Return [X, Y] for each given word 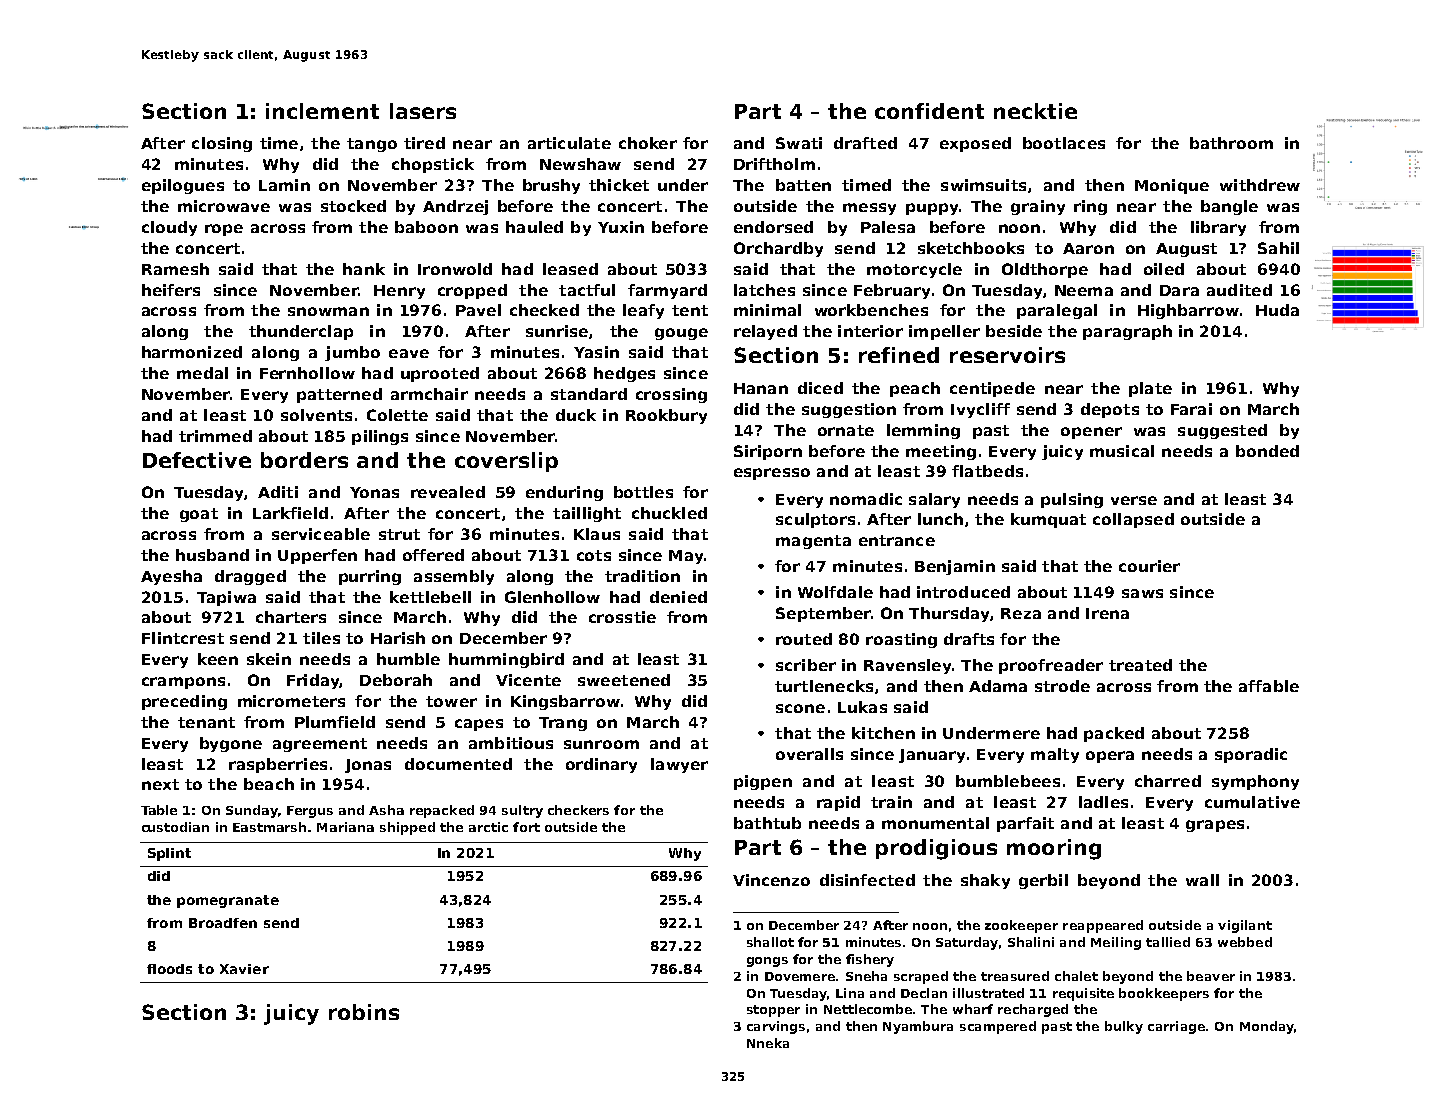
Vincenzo [771, 880]
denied [678, 597]
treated [1140, 665]
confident [929, 111]
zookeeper [1021, 926]
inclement [322, 111]
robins [364, 1012]
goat [199, 515]
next [160, 784]
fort [526, 827]
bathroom [1231, 143]
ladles [1103, 802]
